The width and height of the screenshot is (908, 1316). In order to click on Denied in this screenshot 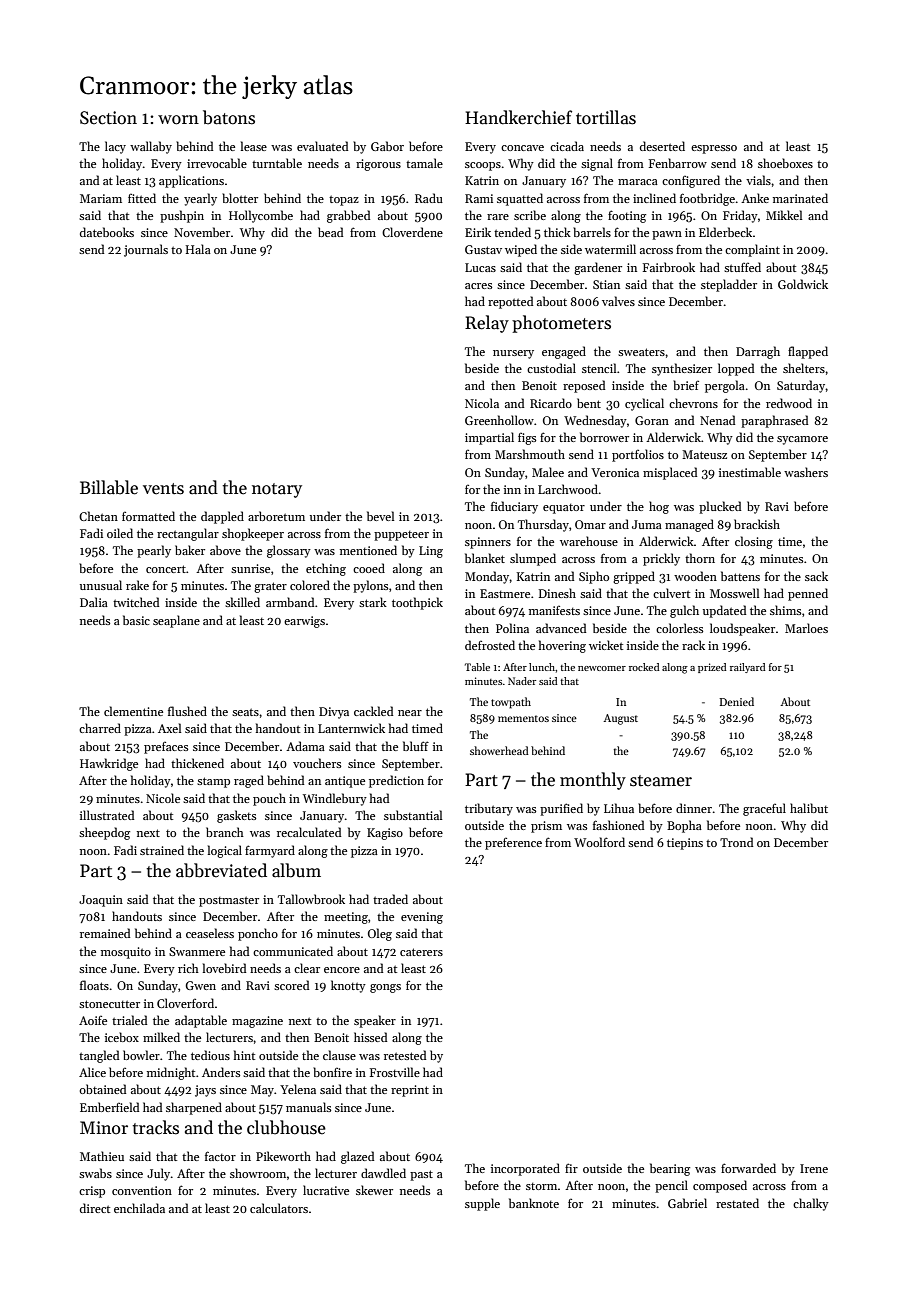, I will do `click(736, 701)`.
